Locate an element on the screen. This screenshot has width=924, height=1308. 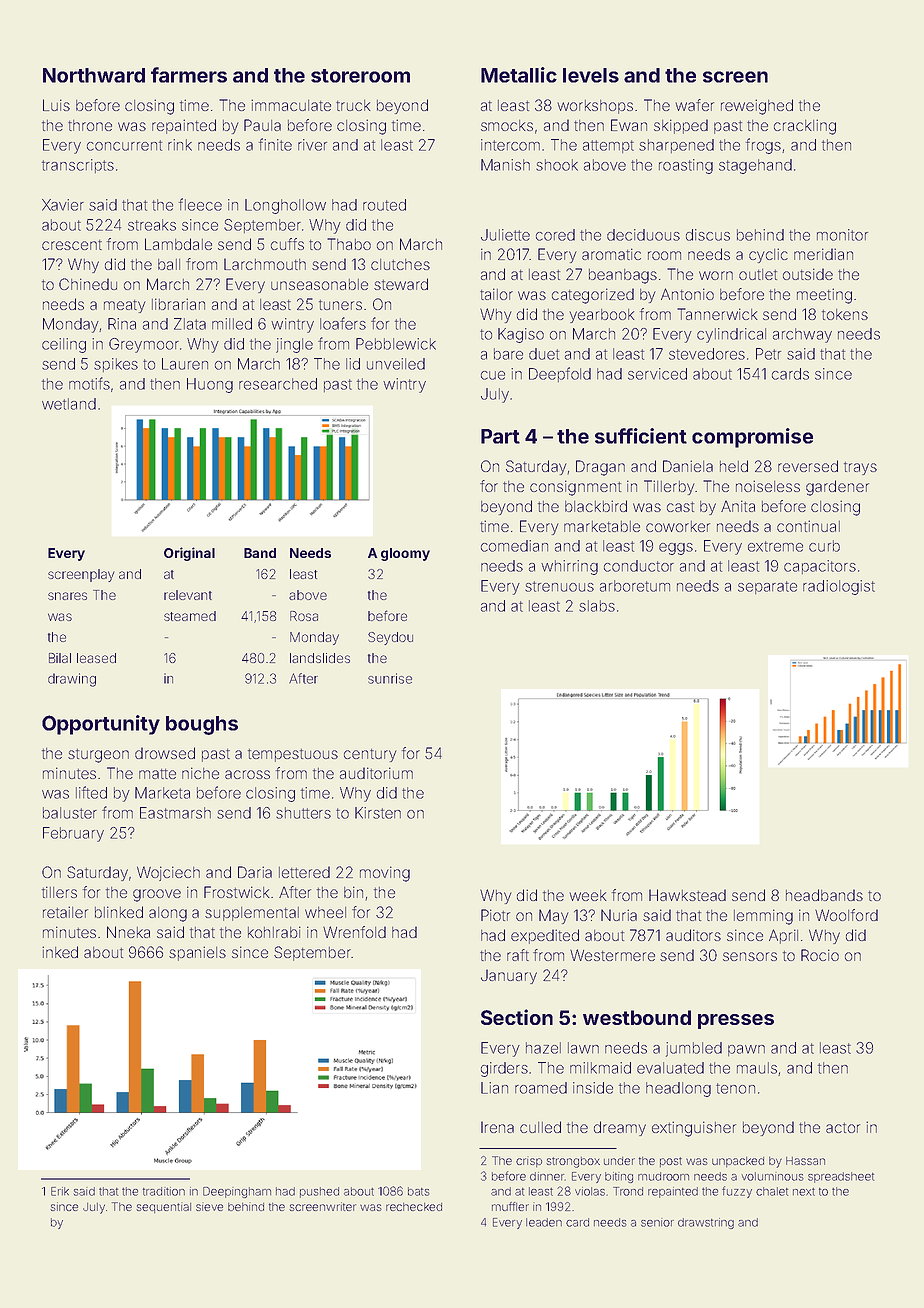
Rosa is located at coordinates (304, 616).
